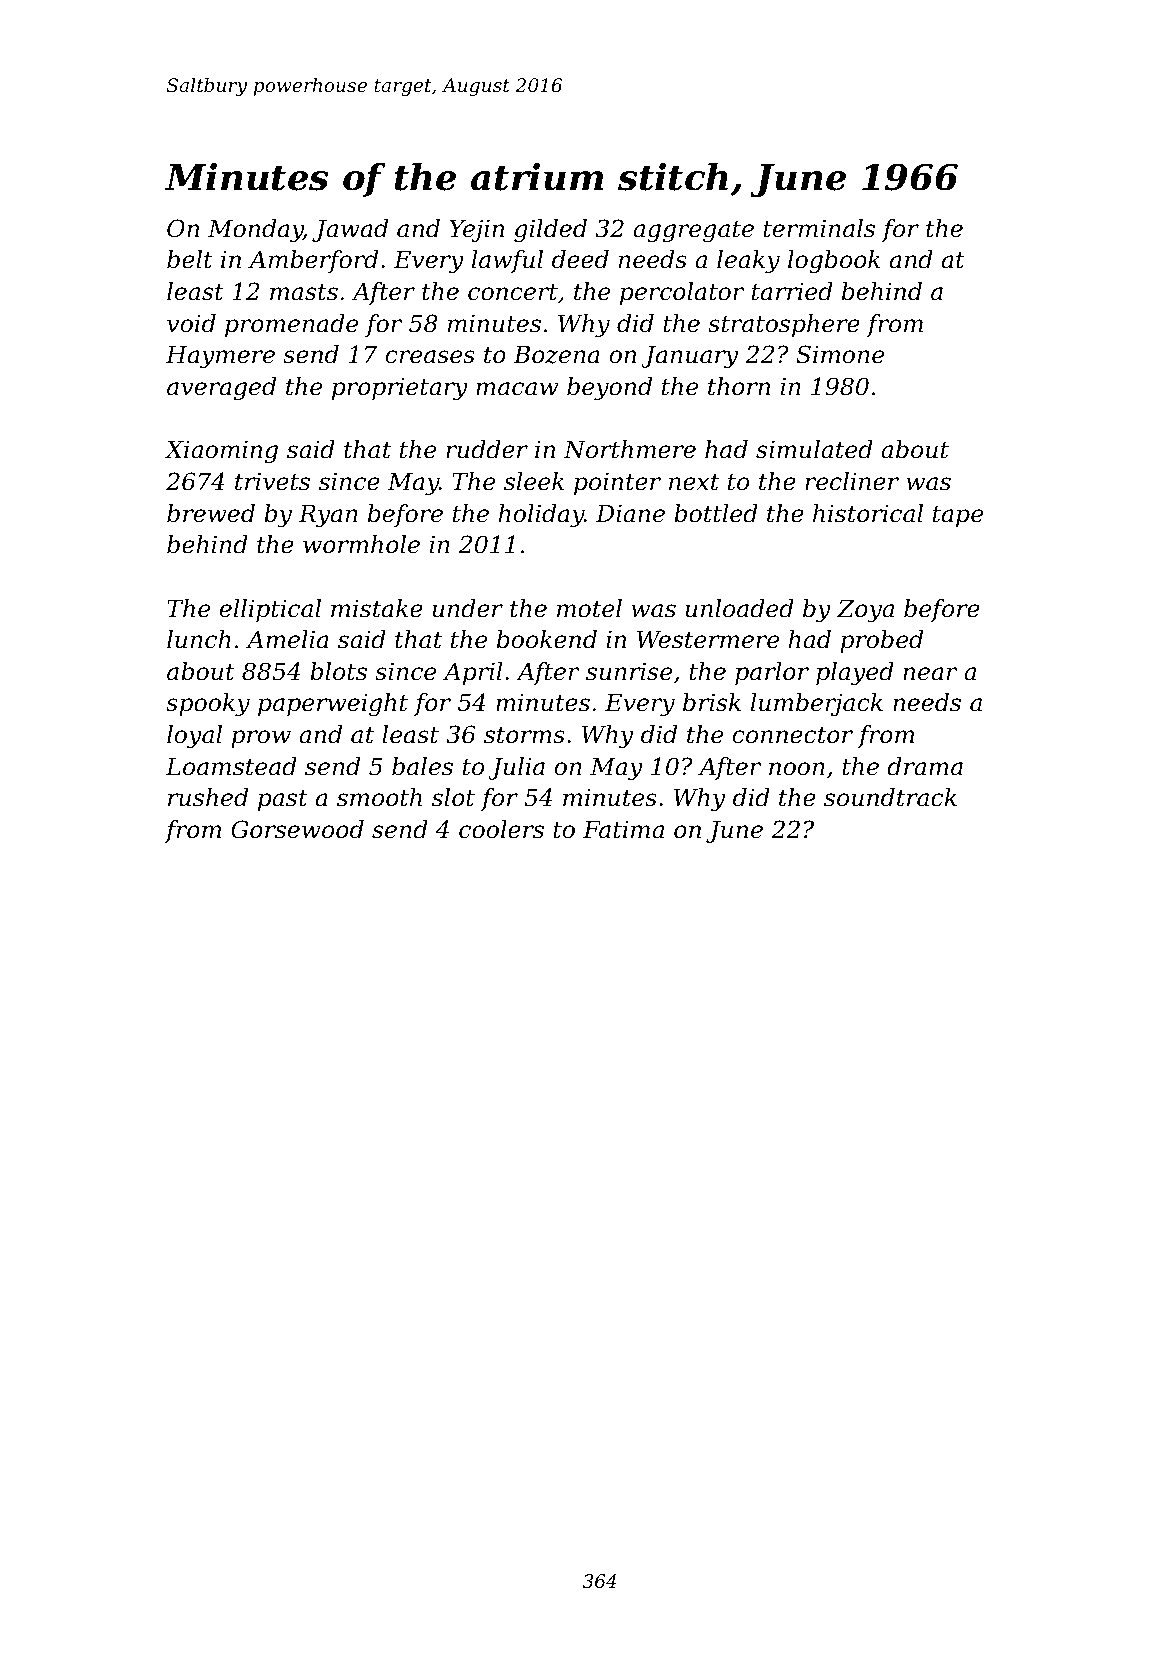  I want to click on pointer, so click(617, 483).
